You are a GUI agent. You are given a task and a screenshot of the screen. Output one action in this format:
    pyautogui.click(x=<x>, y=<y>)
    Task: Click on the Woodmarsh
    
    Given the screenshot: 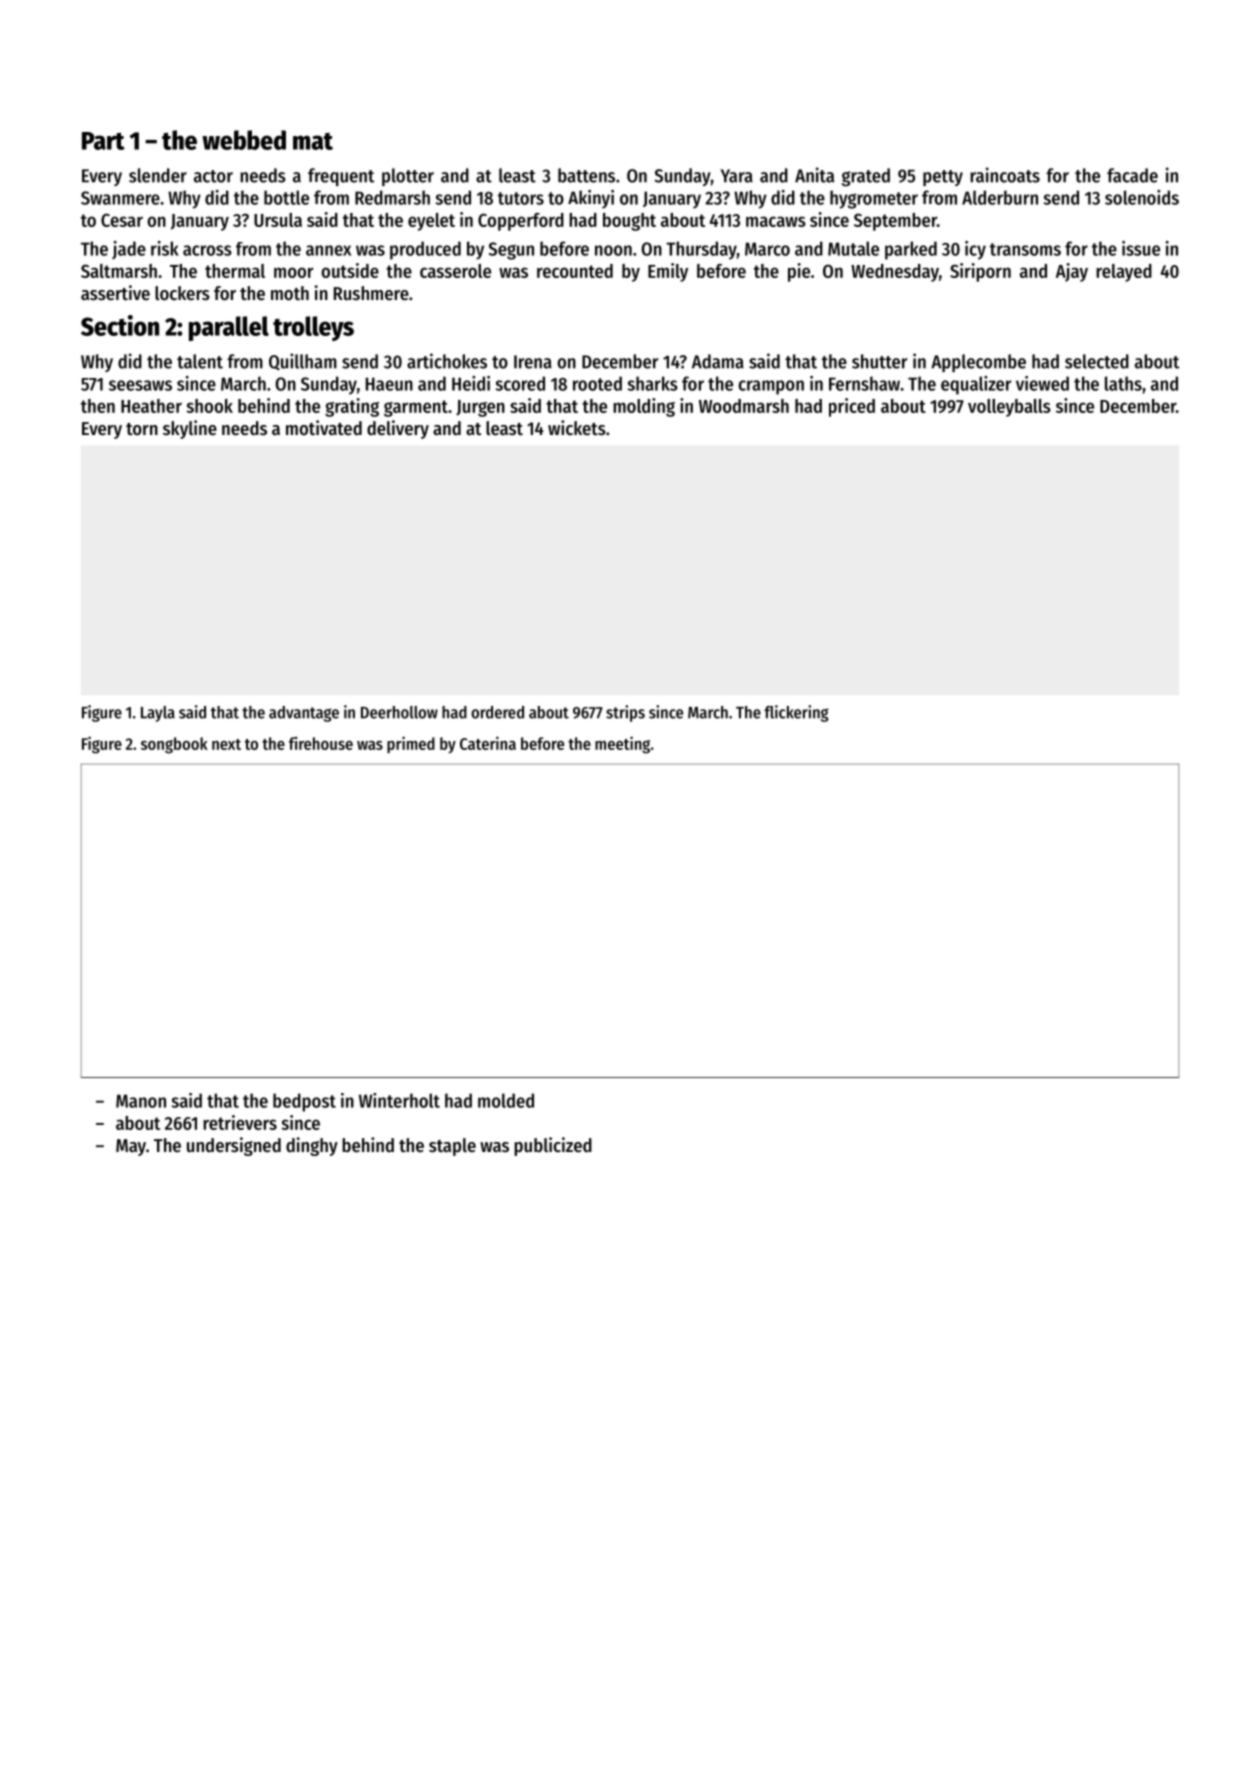 What is the action you would take?
    pyautogui.click(x=744, y=406)
